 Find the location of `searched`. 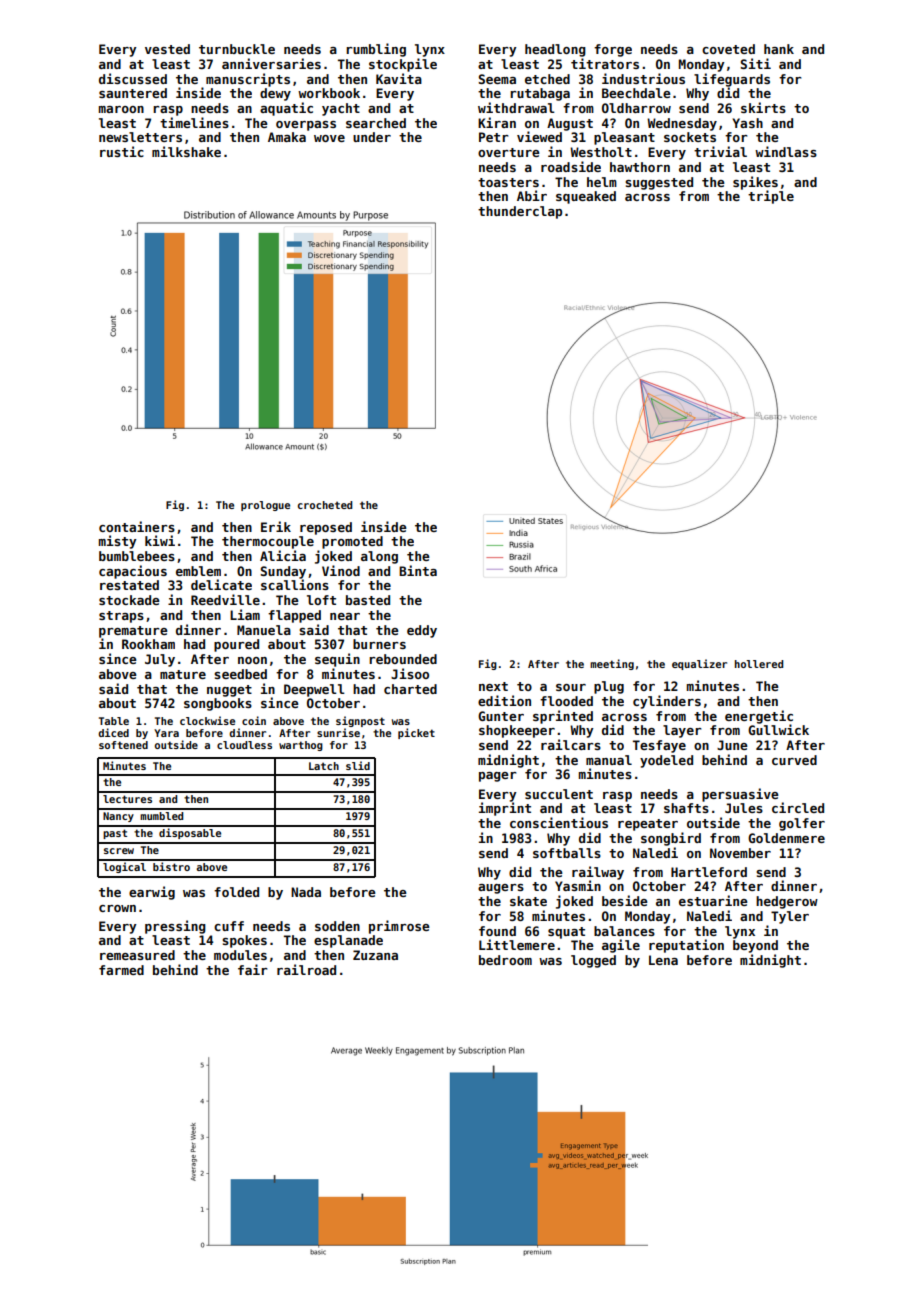

searched is located at coordinates (376, 123).
